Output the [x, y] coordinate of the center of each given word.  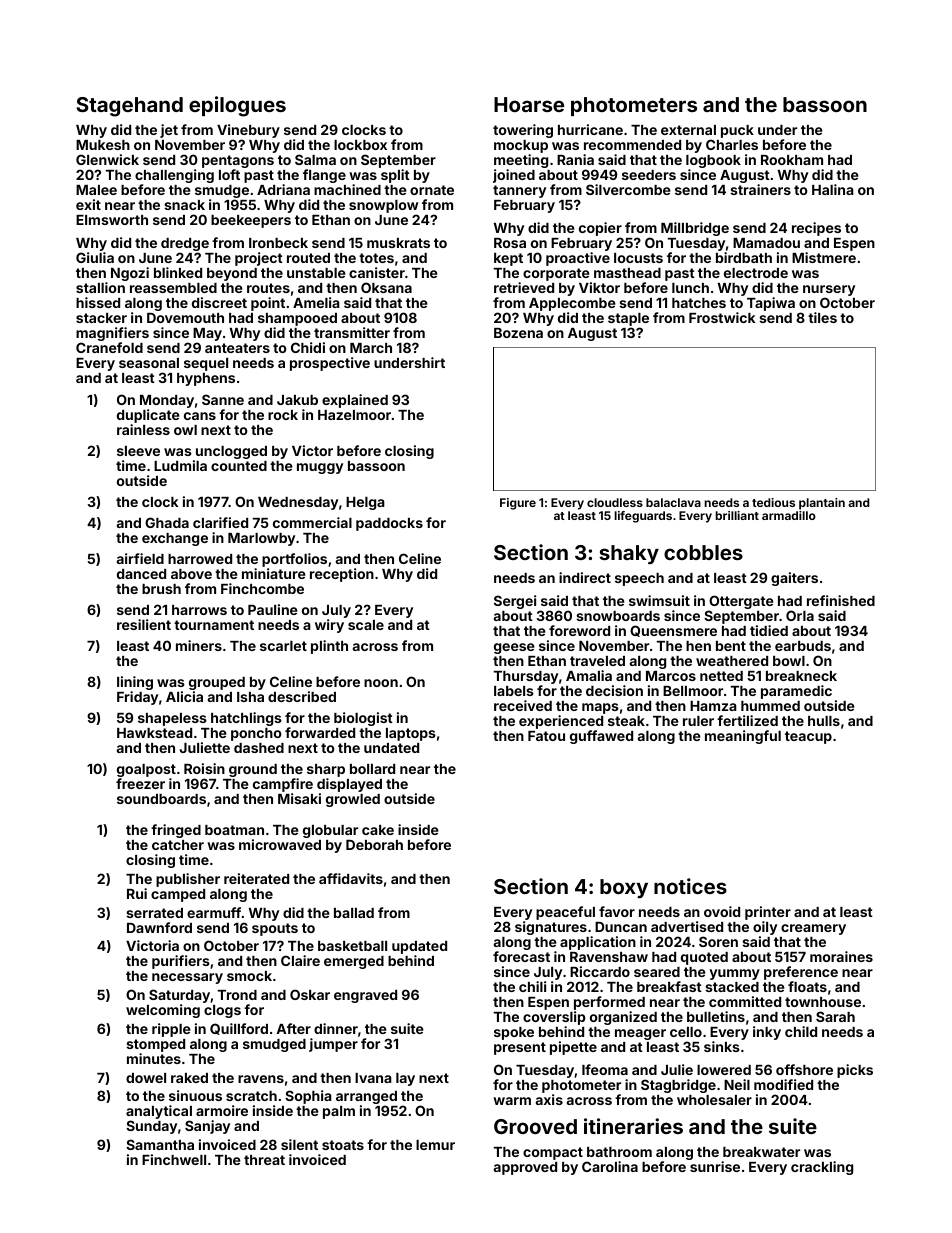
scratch [251, 1096]
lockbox [360, 145]
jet [169, 131]
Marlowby [261, 539]
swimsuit [659, 600]
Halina [833, 189]
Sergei [515, 602]
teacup [808, 737]
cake [378, 830]
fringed [176, 831]
